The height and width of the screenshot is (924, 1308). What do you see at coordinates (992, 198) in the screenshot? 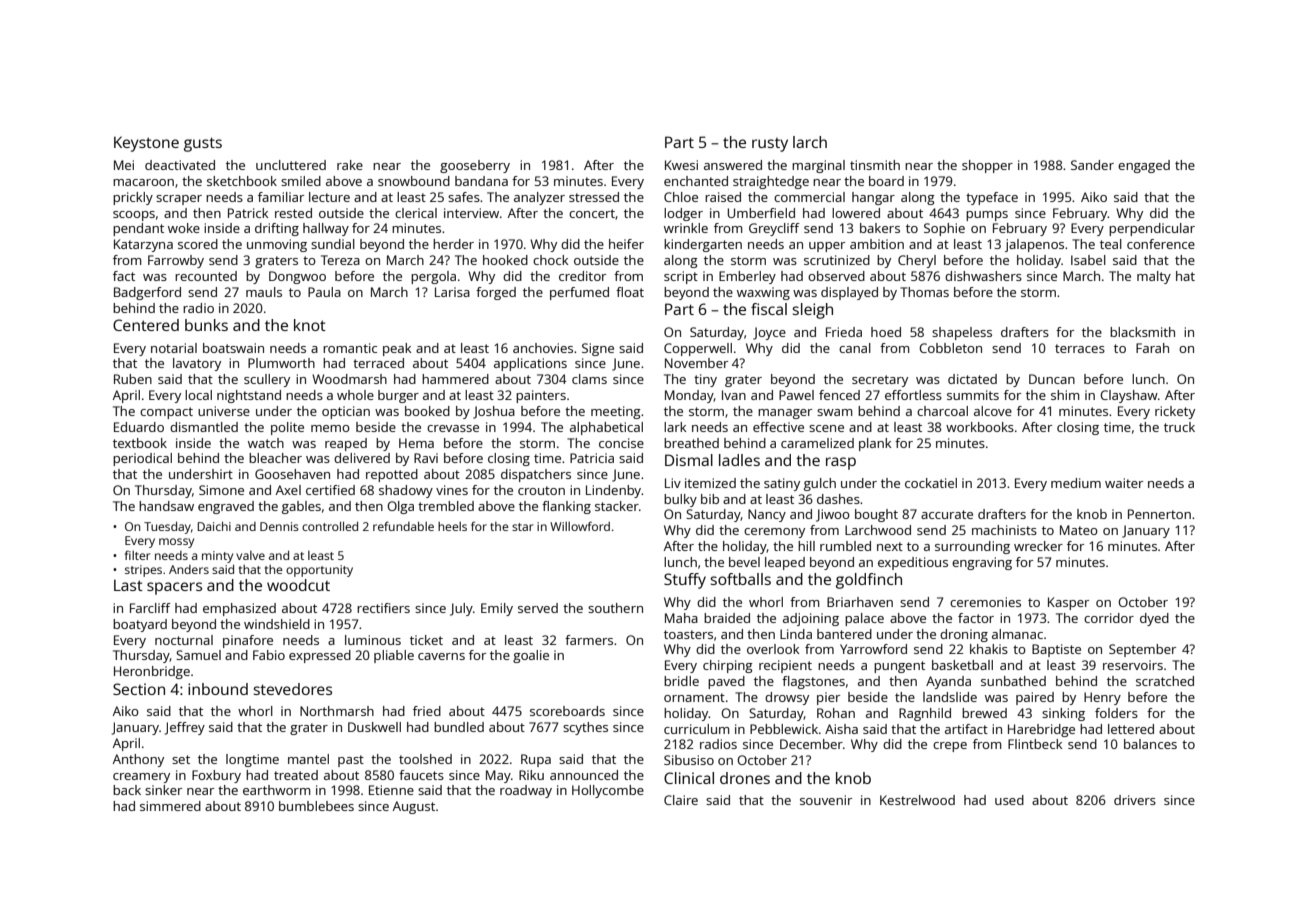
I see `typeface` at bounding box center [992, 198].
